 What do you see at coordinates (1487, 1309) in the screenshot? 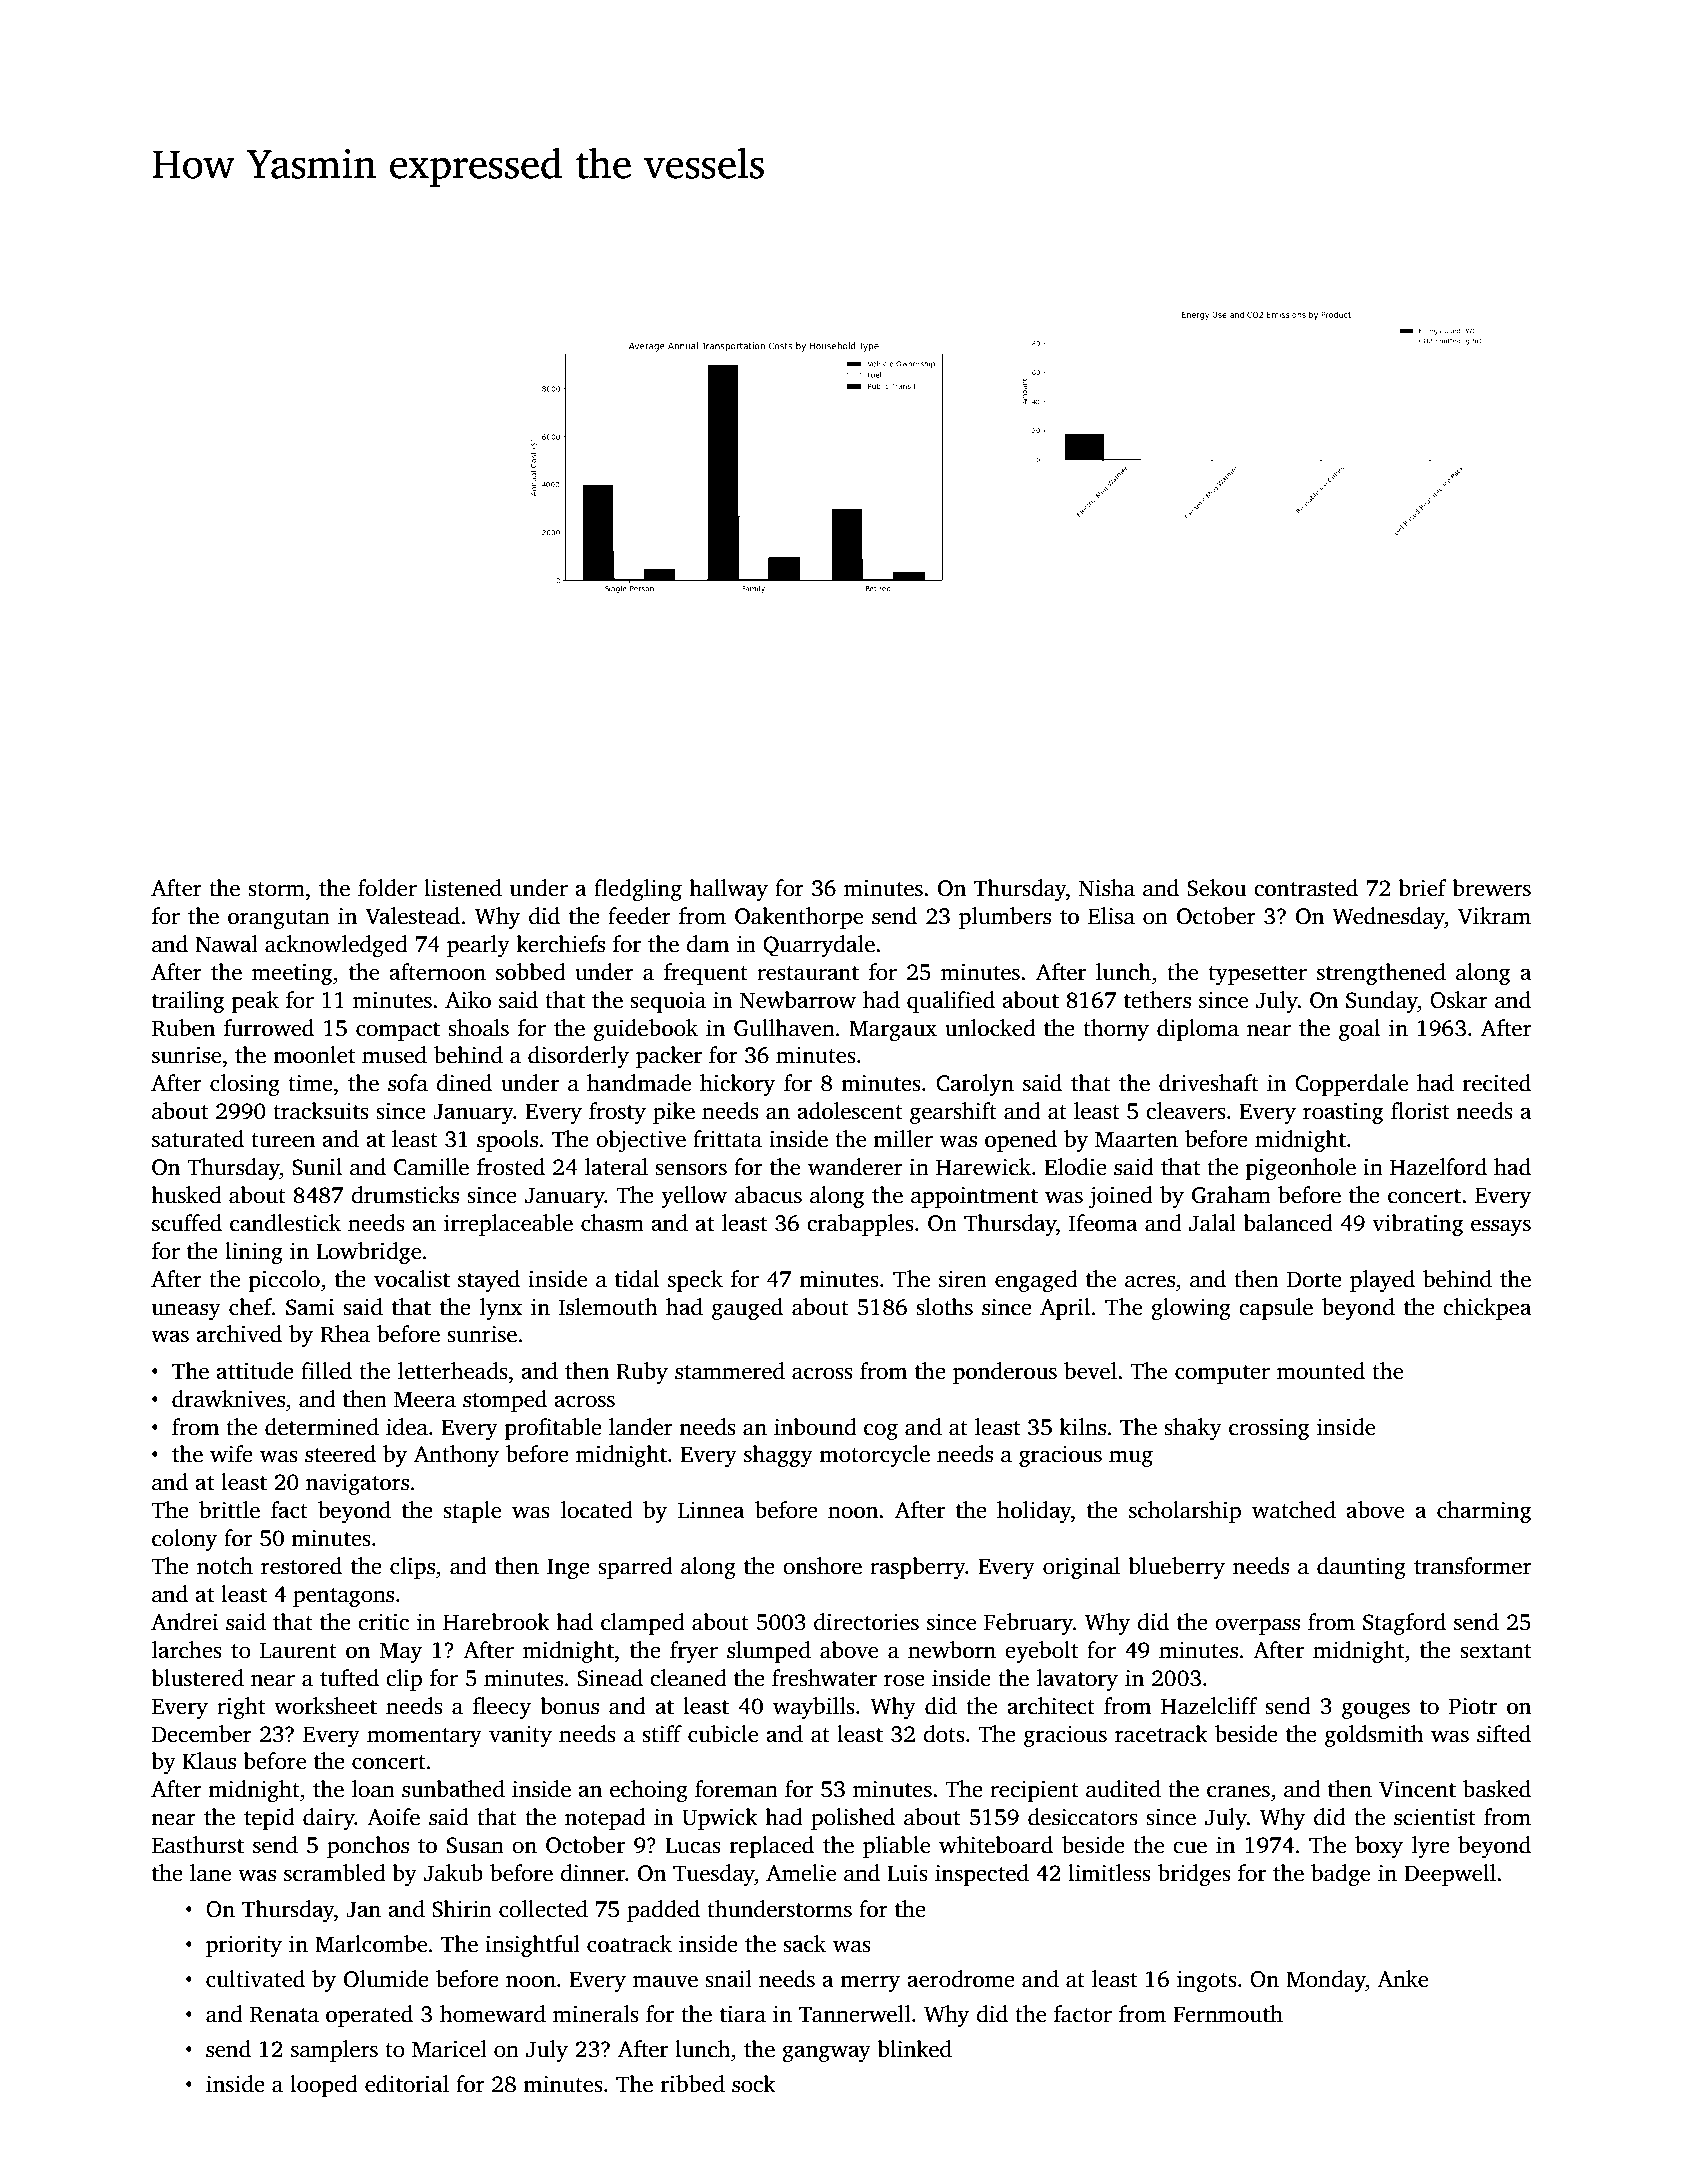
I see `chickpea` at bounding box center [1487, 1309].
